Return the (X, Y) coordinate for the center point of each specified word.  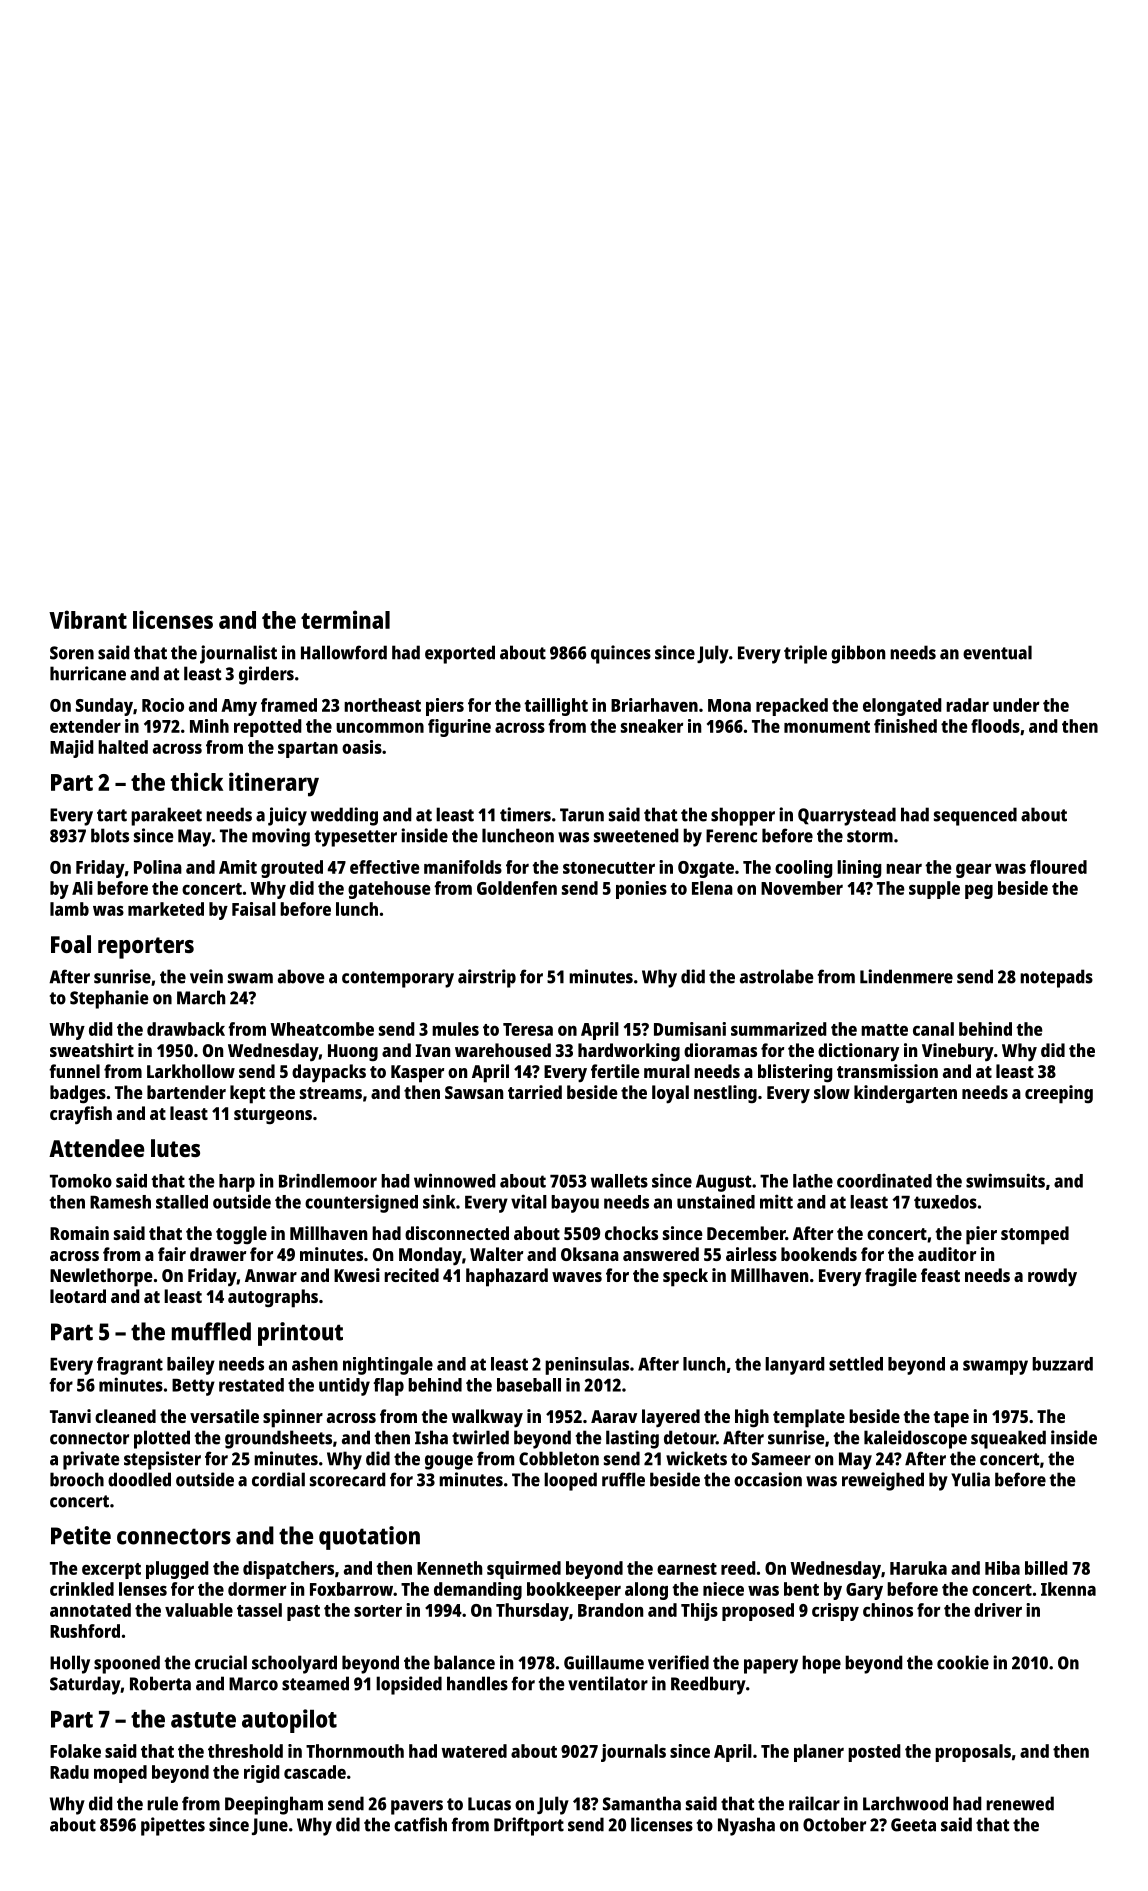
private (91, 1460)
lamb (69, 909)
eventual (997, 652)
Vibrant (88, 619)
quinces (621, 654)
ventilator (608, 1683)
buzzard (1062, 1364)
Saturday (85, 1685)
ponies (641, 890)
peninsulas (587, 1366)
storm (870, 836)
